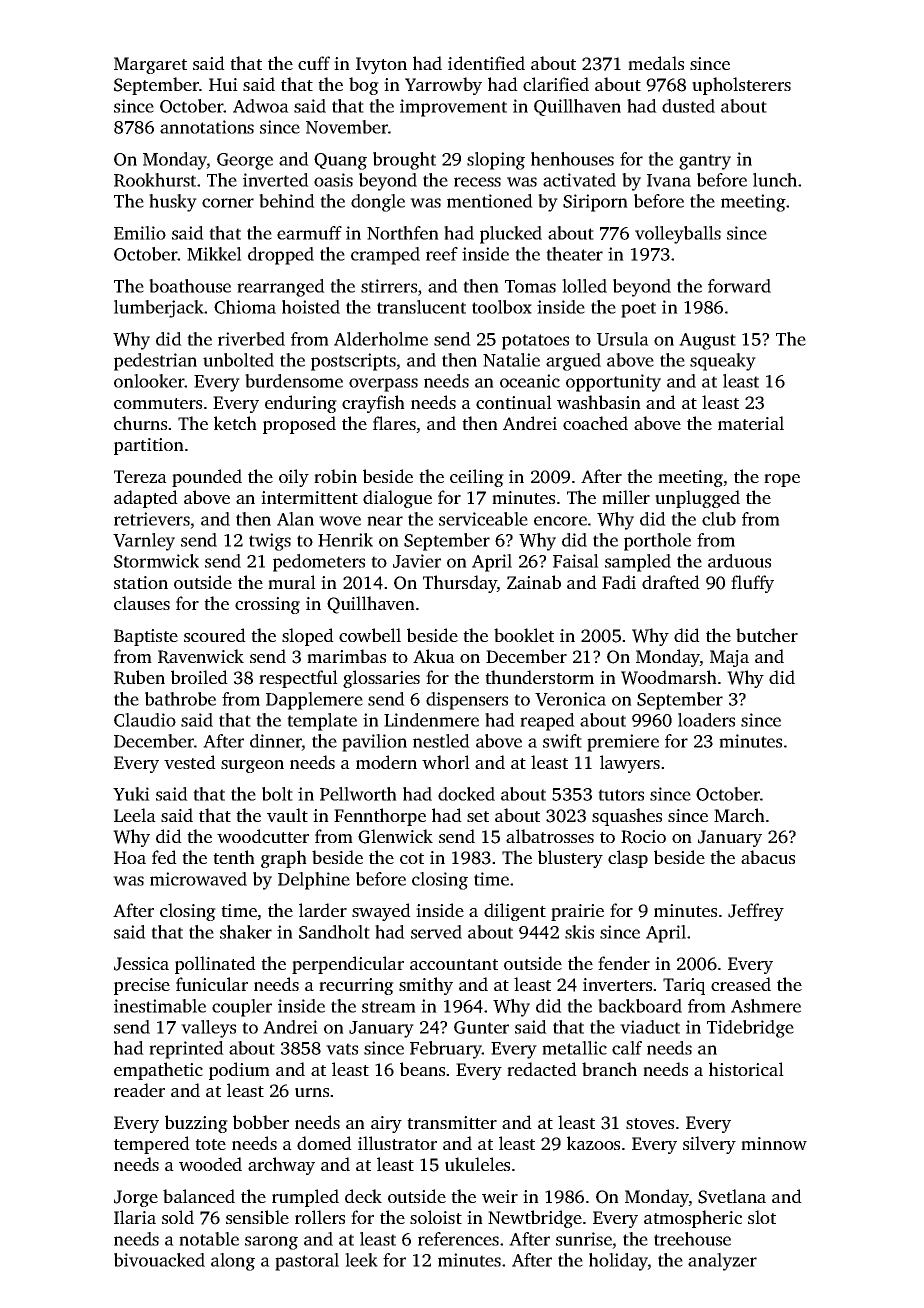 The width and height of the screenshot is (924, 1308). What do you see at coordinates (723, 362) in the screenshot?
I see `squeaky` at bounding box center [723, 362].
